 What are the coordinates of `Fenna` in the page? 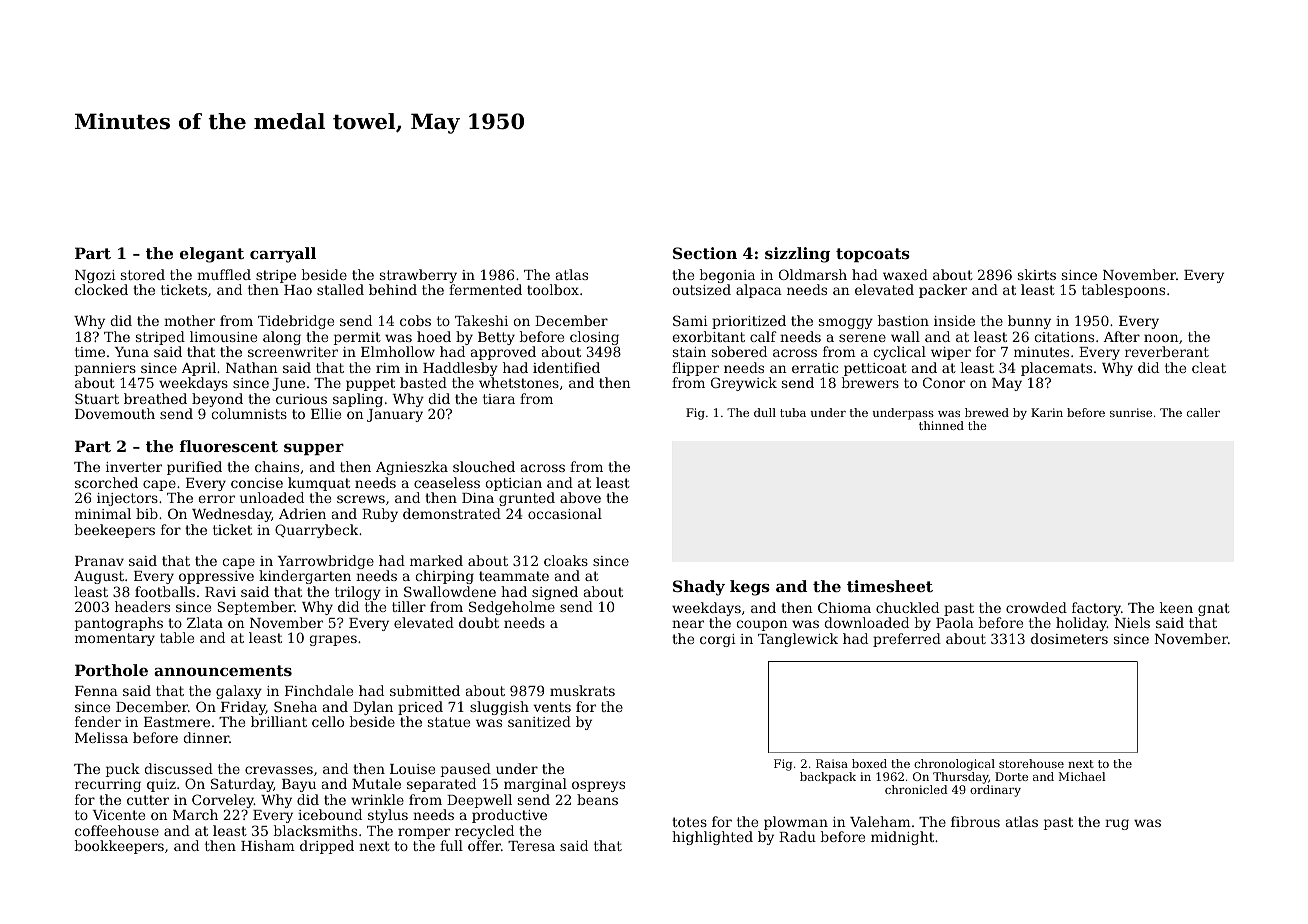 It's located at (96, 691).
